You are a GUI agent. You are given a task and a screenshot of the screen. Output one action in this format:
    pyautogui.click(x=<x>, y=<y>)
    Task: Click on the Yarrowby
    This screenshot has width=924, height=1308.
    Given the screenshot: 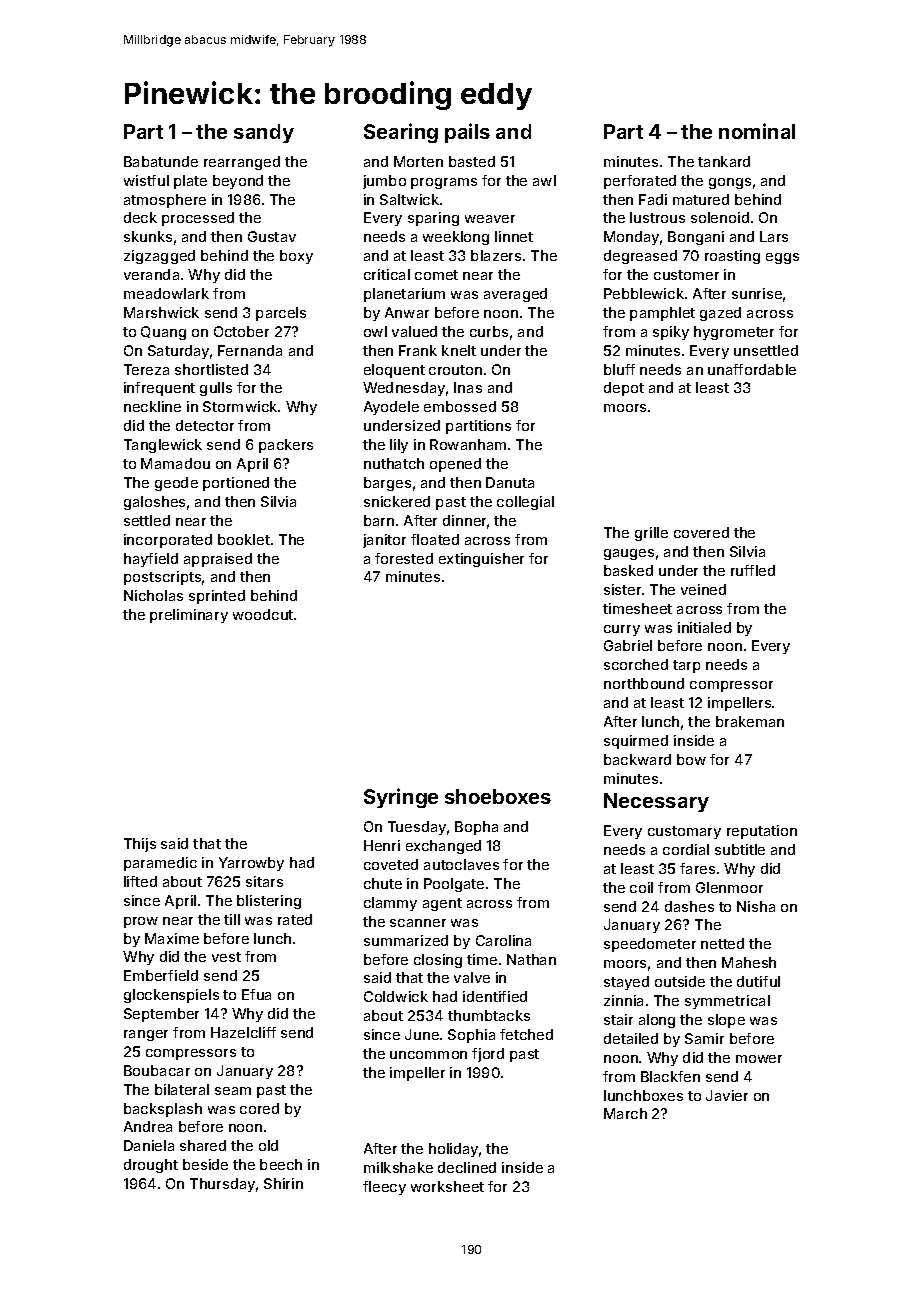 What is the action you would take?
    pyautogui.click(x=251, y=864)
